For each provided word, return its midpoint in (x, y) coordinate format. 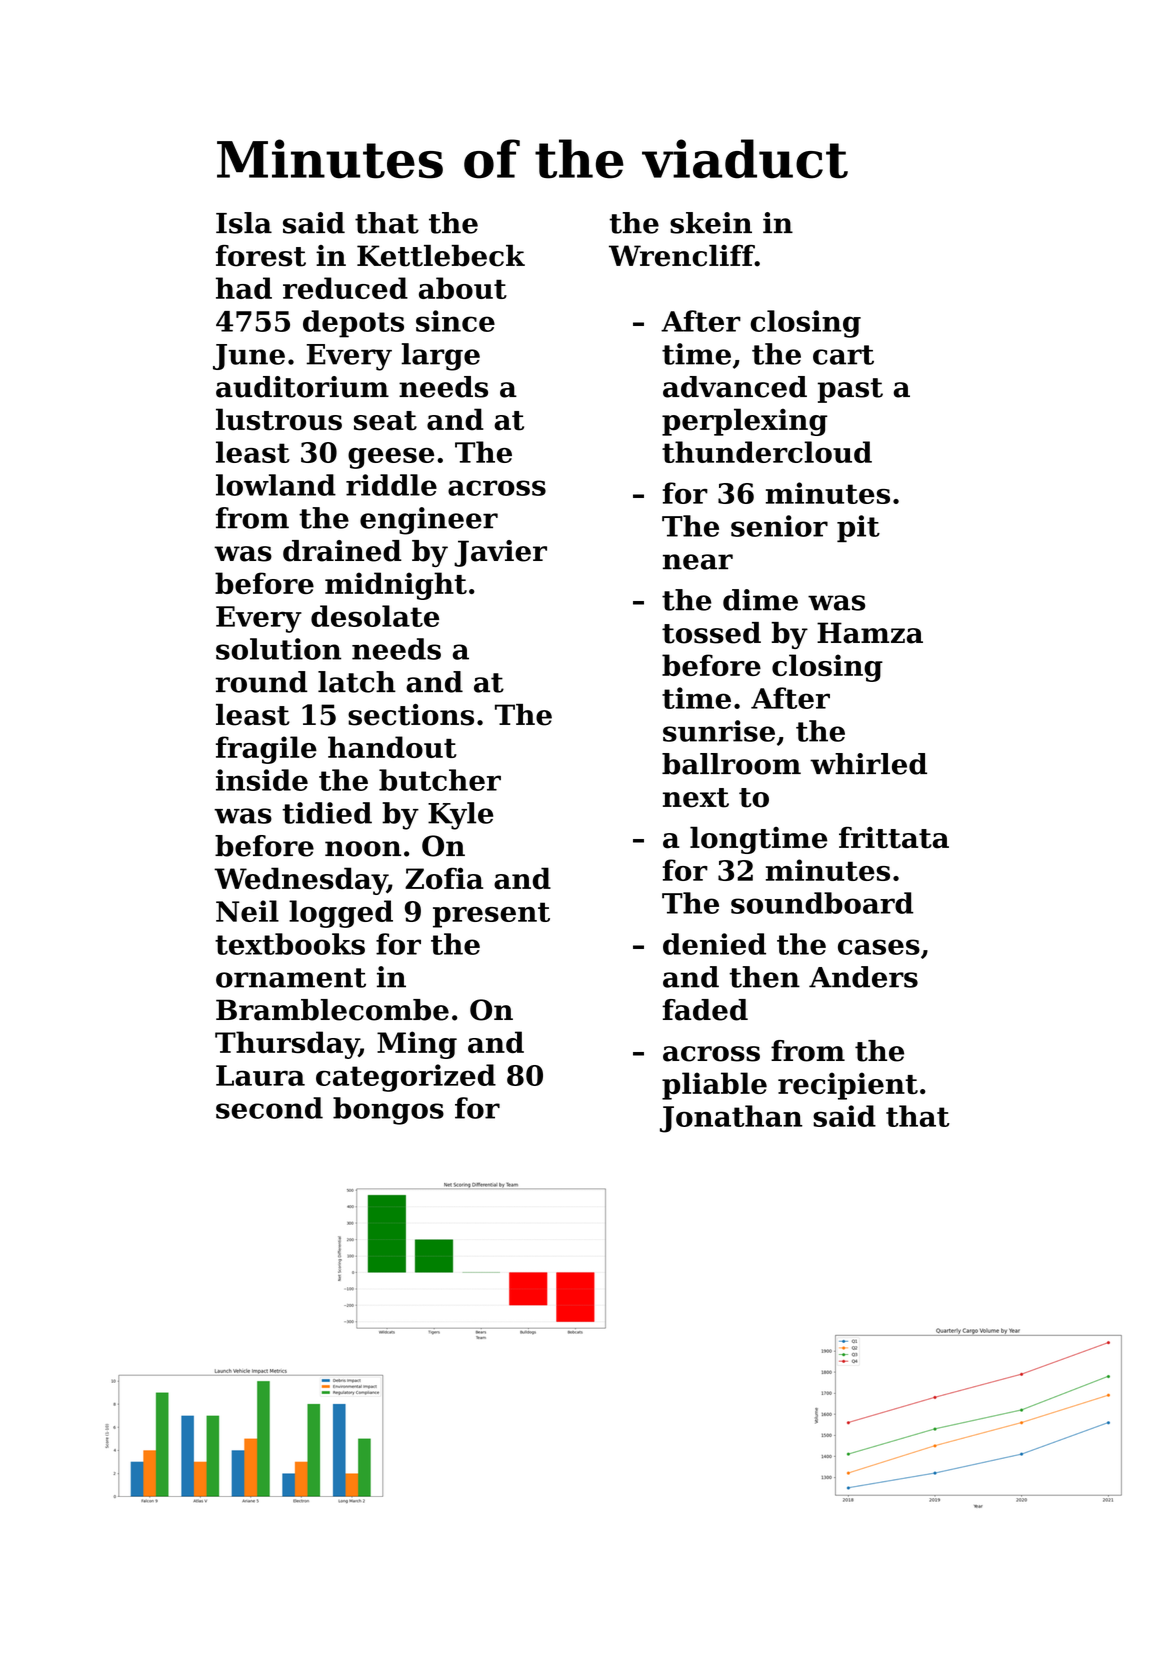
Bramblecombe (332, 1010)
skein (711, 223)
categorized (406, 1078)
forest (261, 256)
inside (262, 780)
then (764, 977)
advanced (735, 387)
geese (391, 458)
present (491, 915)
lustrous (279, 419)
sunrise (719, 731)
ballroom (731, 764)
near (698, 562)
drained (342, 551)
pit (858, 528)
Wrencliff (682, 256)
